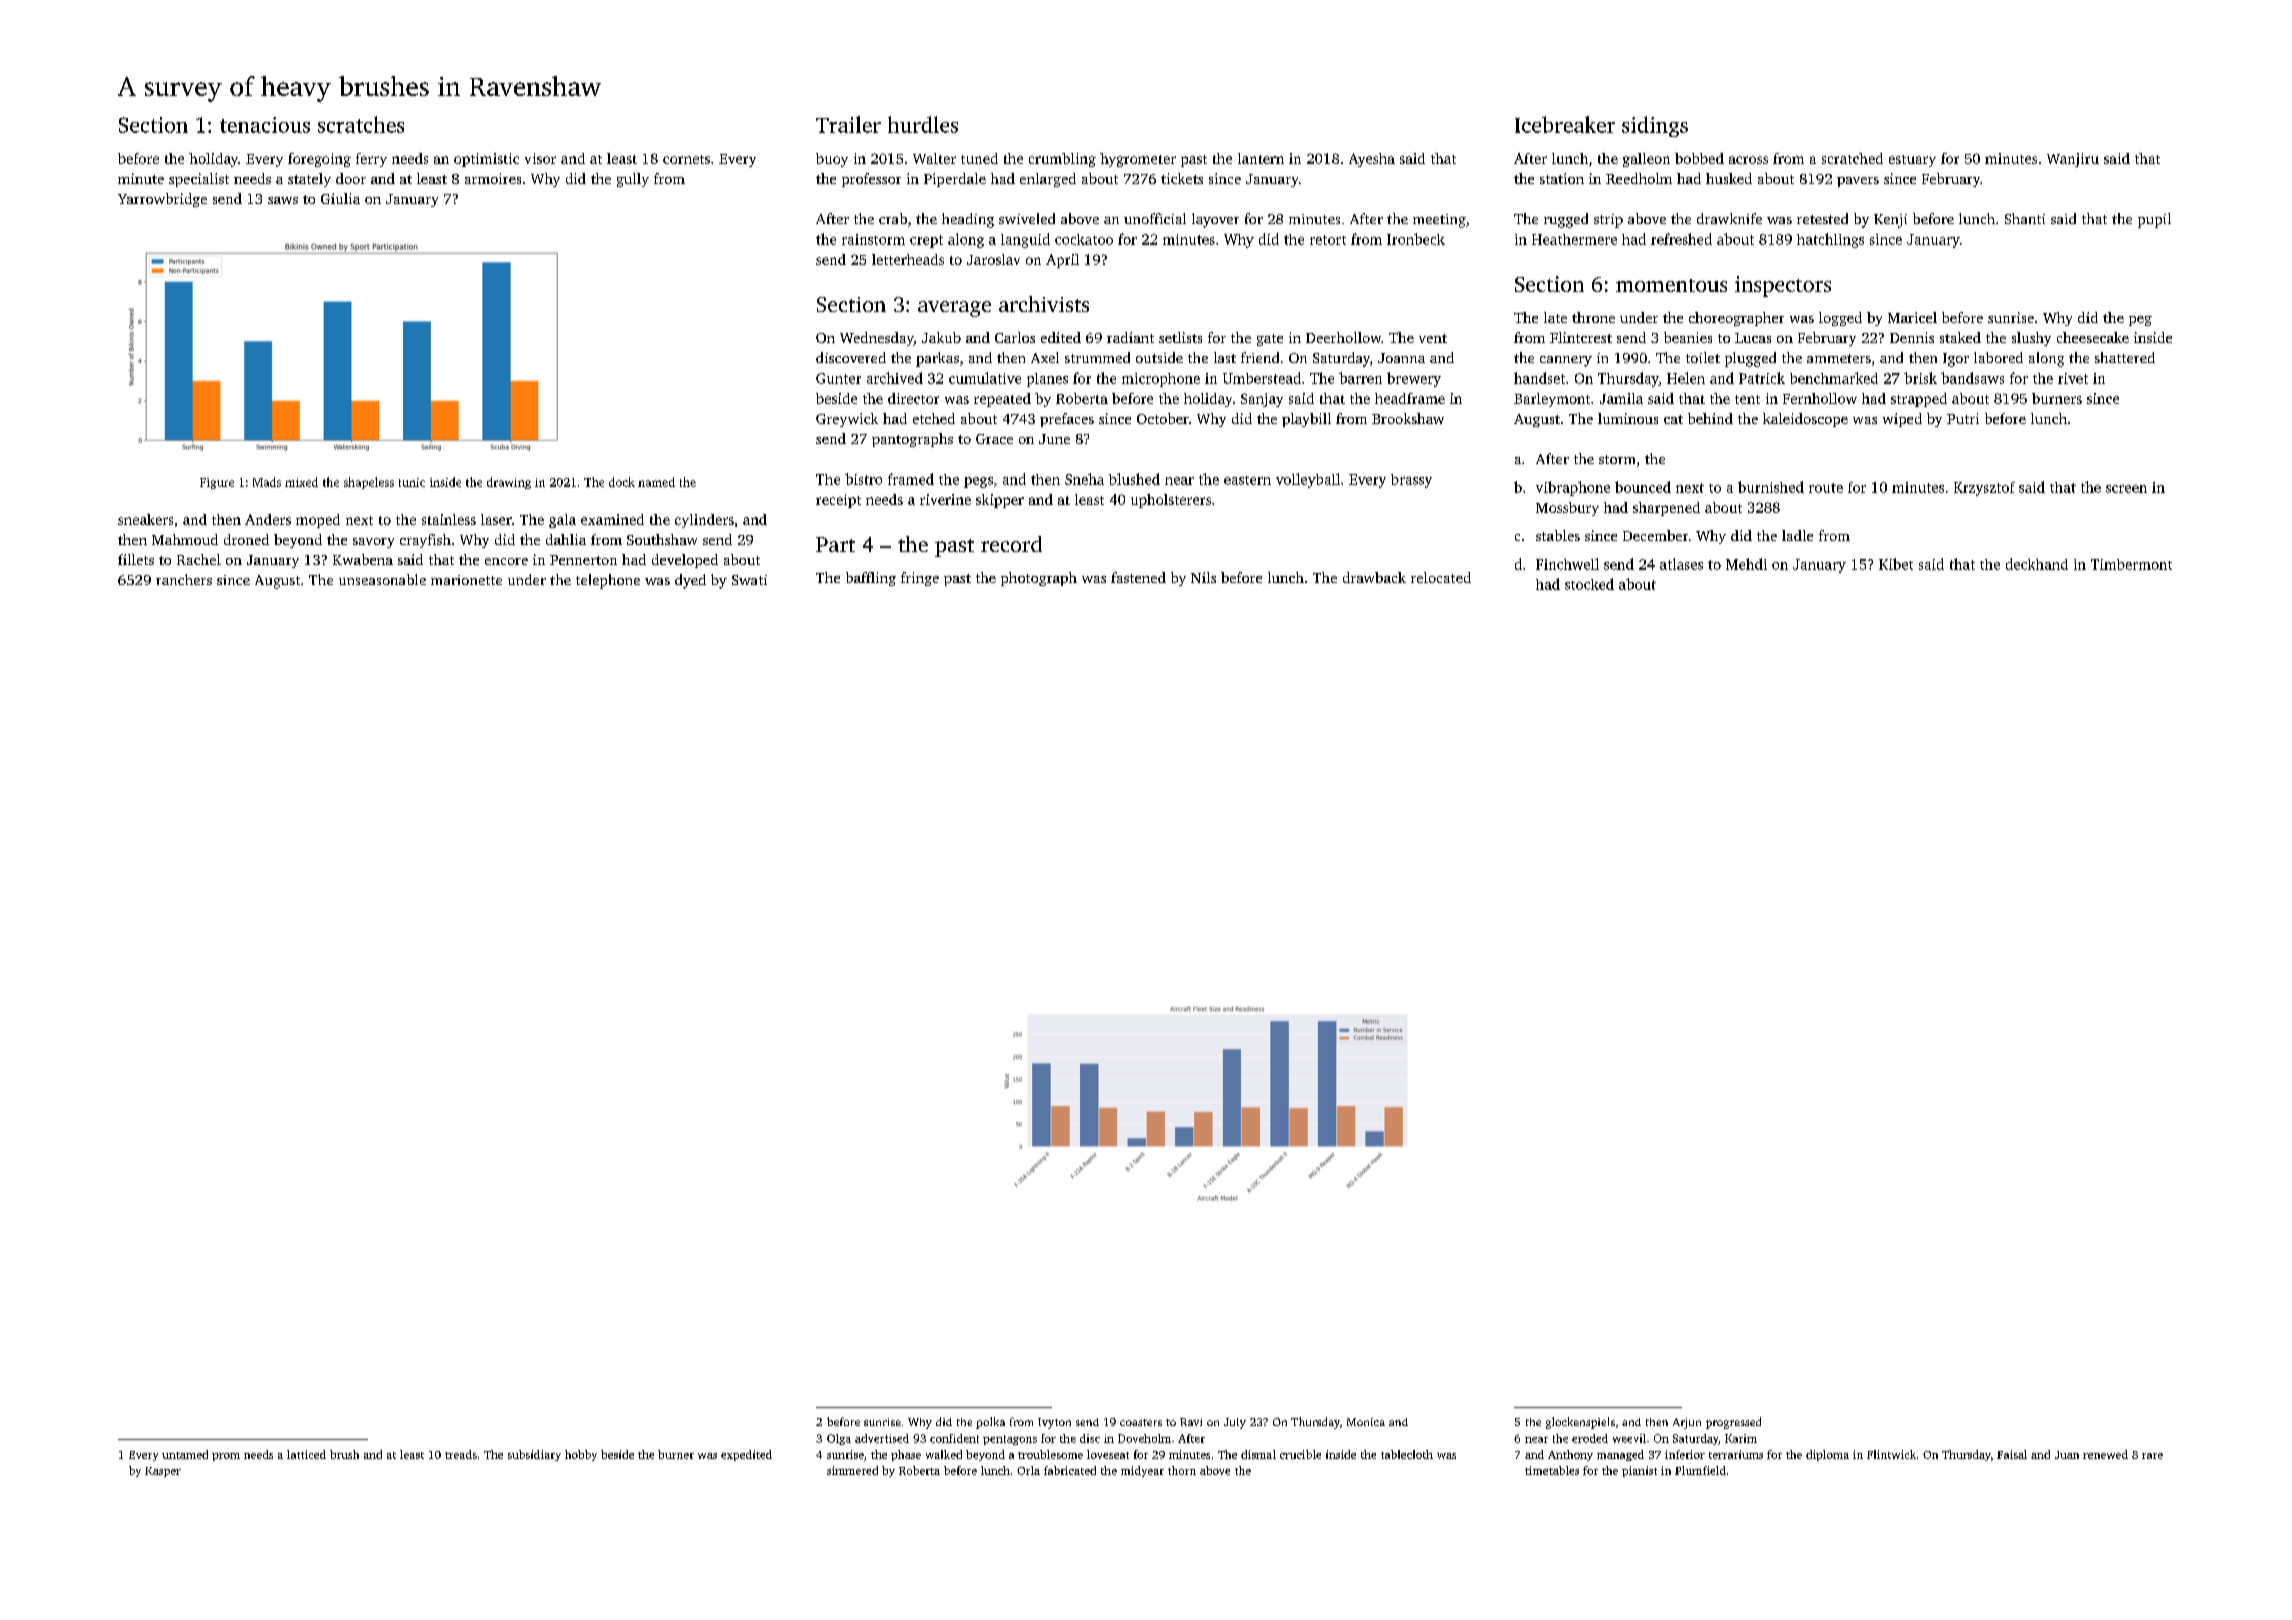 The width and height of the image is (2292, 1620). What do you see at coordinates (318, 521) in the image?
I see `moped` at bounding box center [318, 521].
